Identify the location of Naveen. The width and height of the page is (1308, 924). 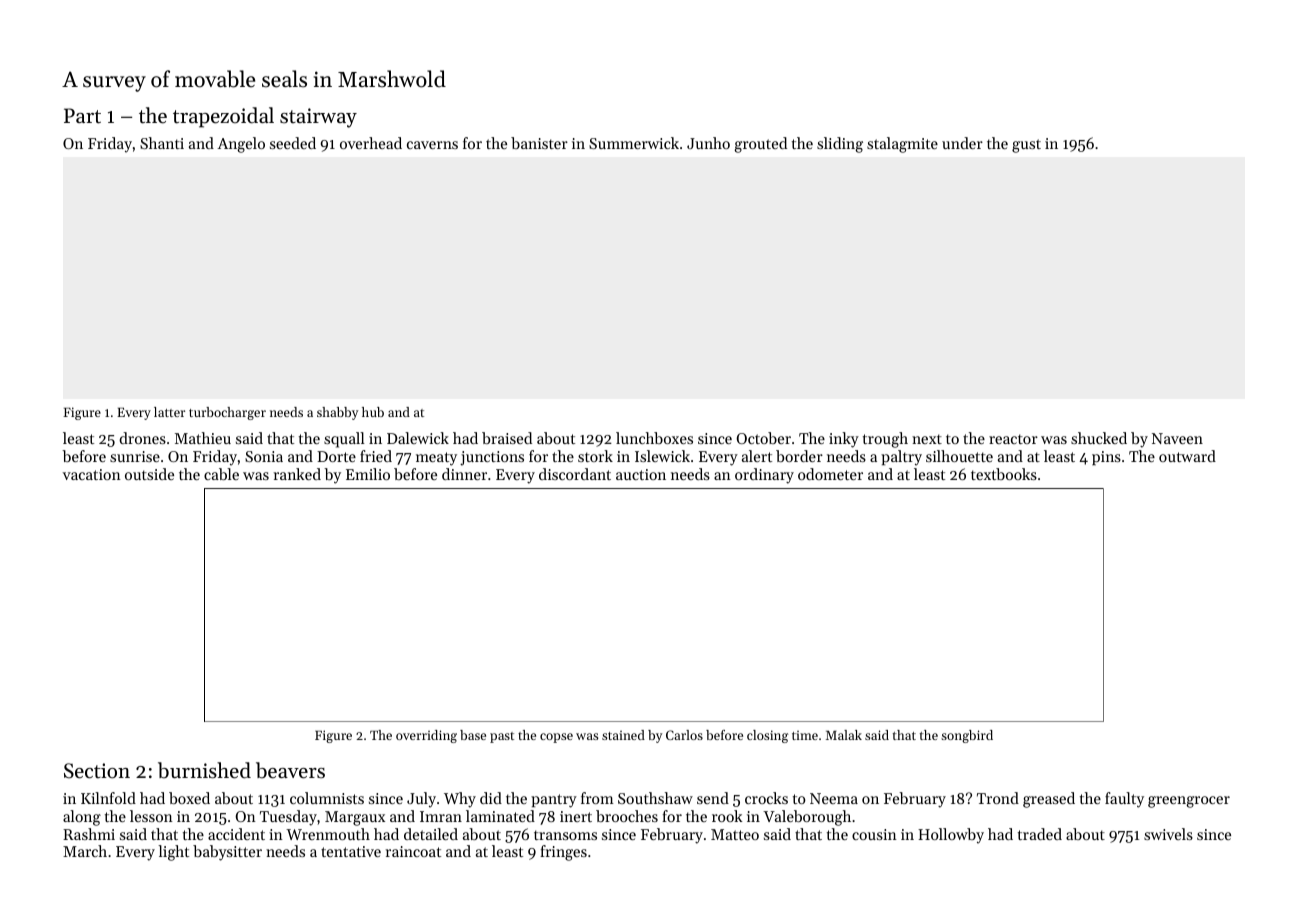
(1177, 438).
